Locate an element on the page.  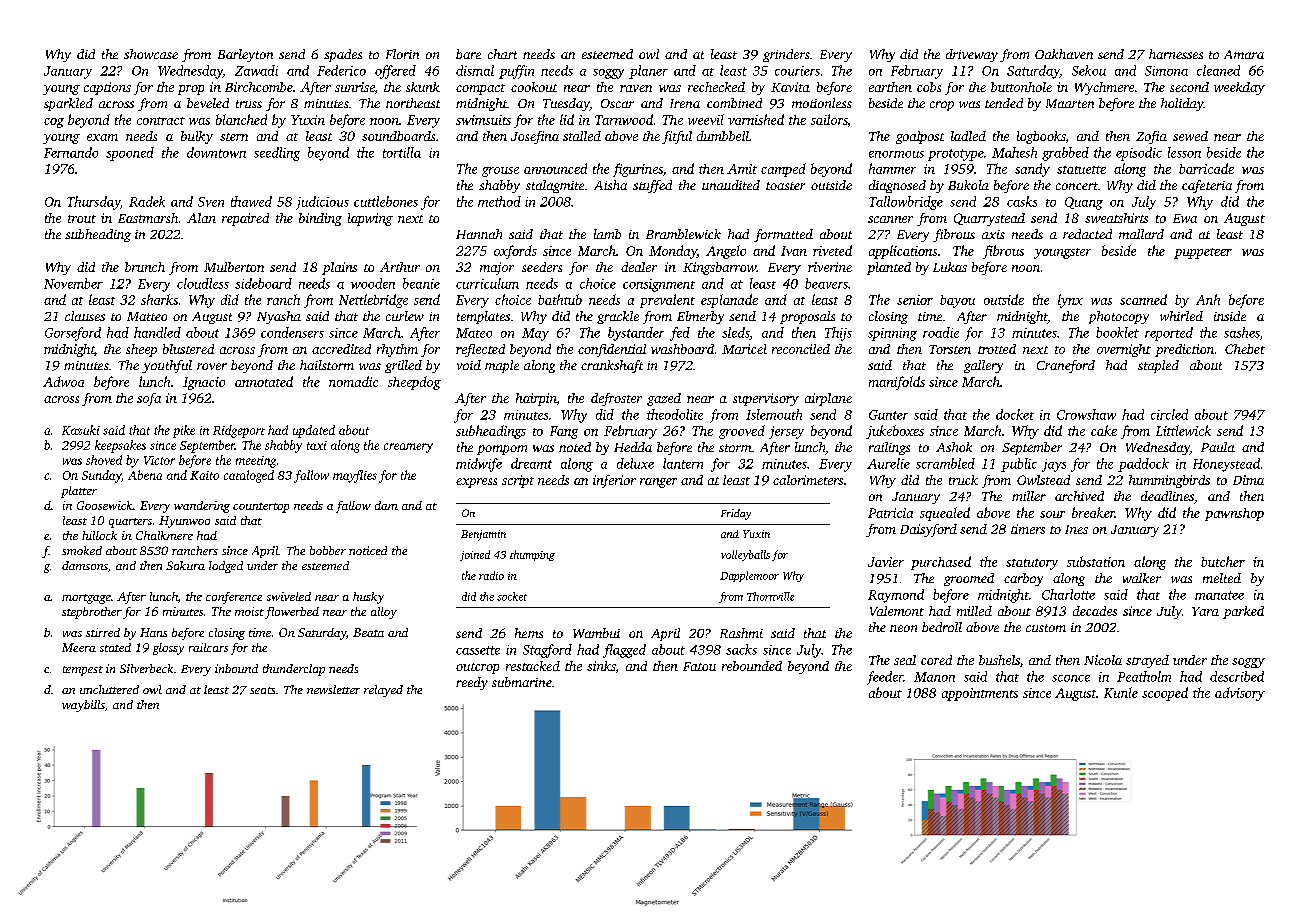
sewed is located at coordinates (1190, 136).
